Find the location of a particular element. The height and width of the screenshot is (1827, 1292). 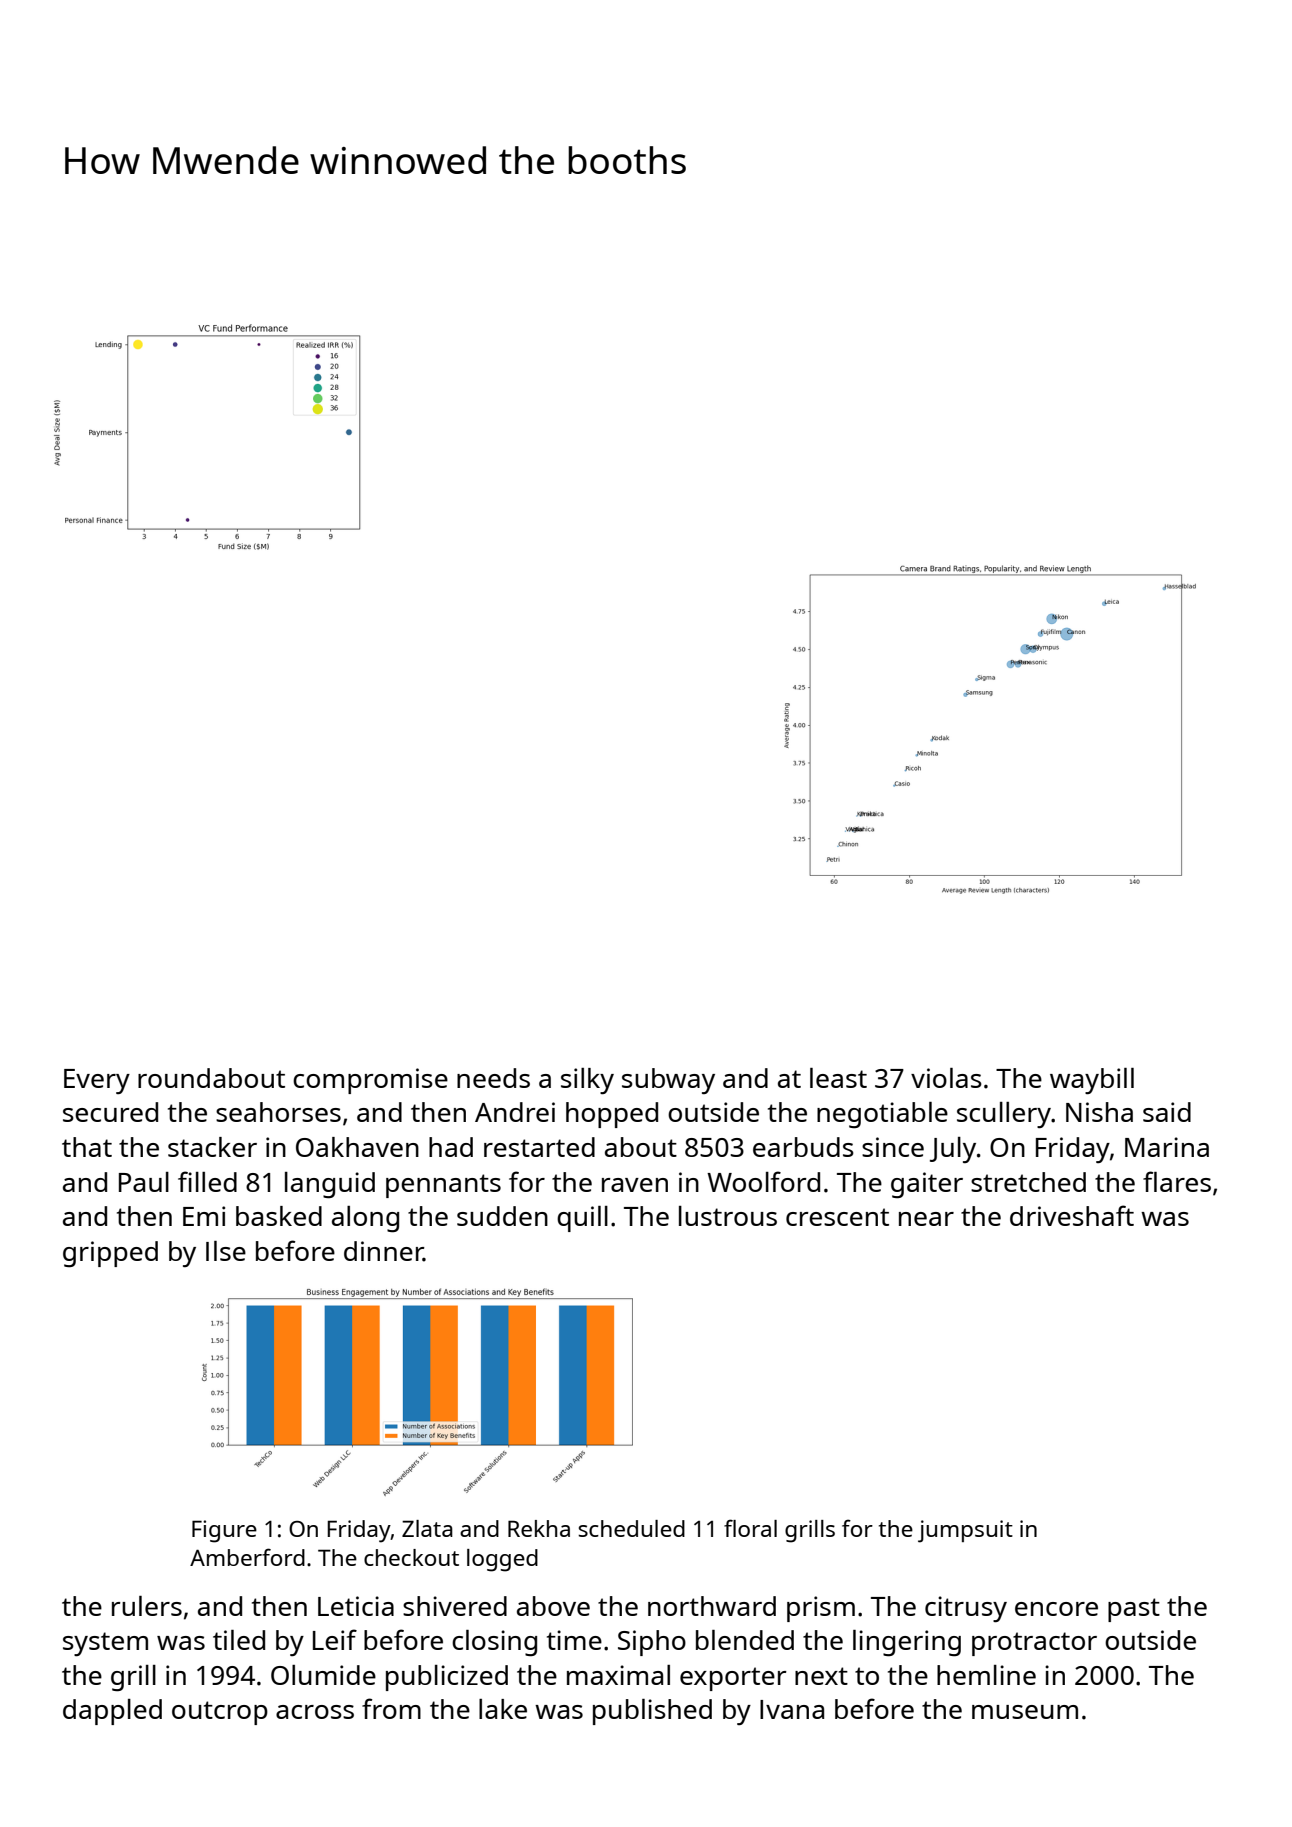

tiled is located at coordinates (239, 1640).
